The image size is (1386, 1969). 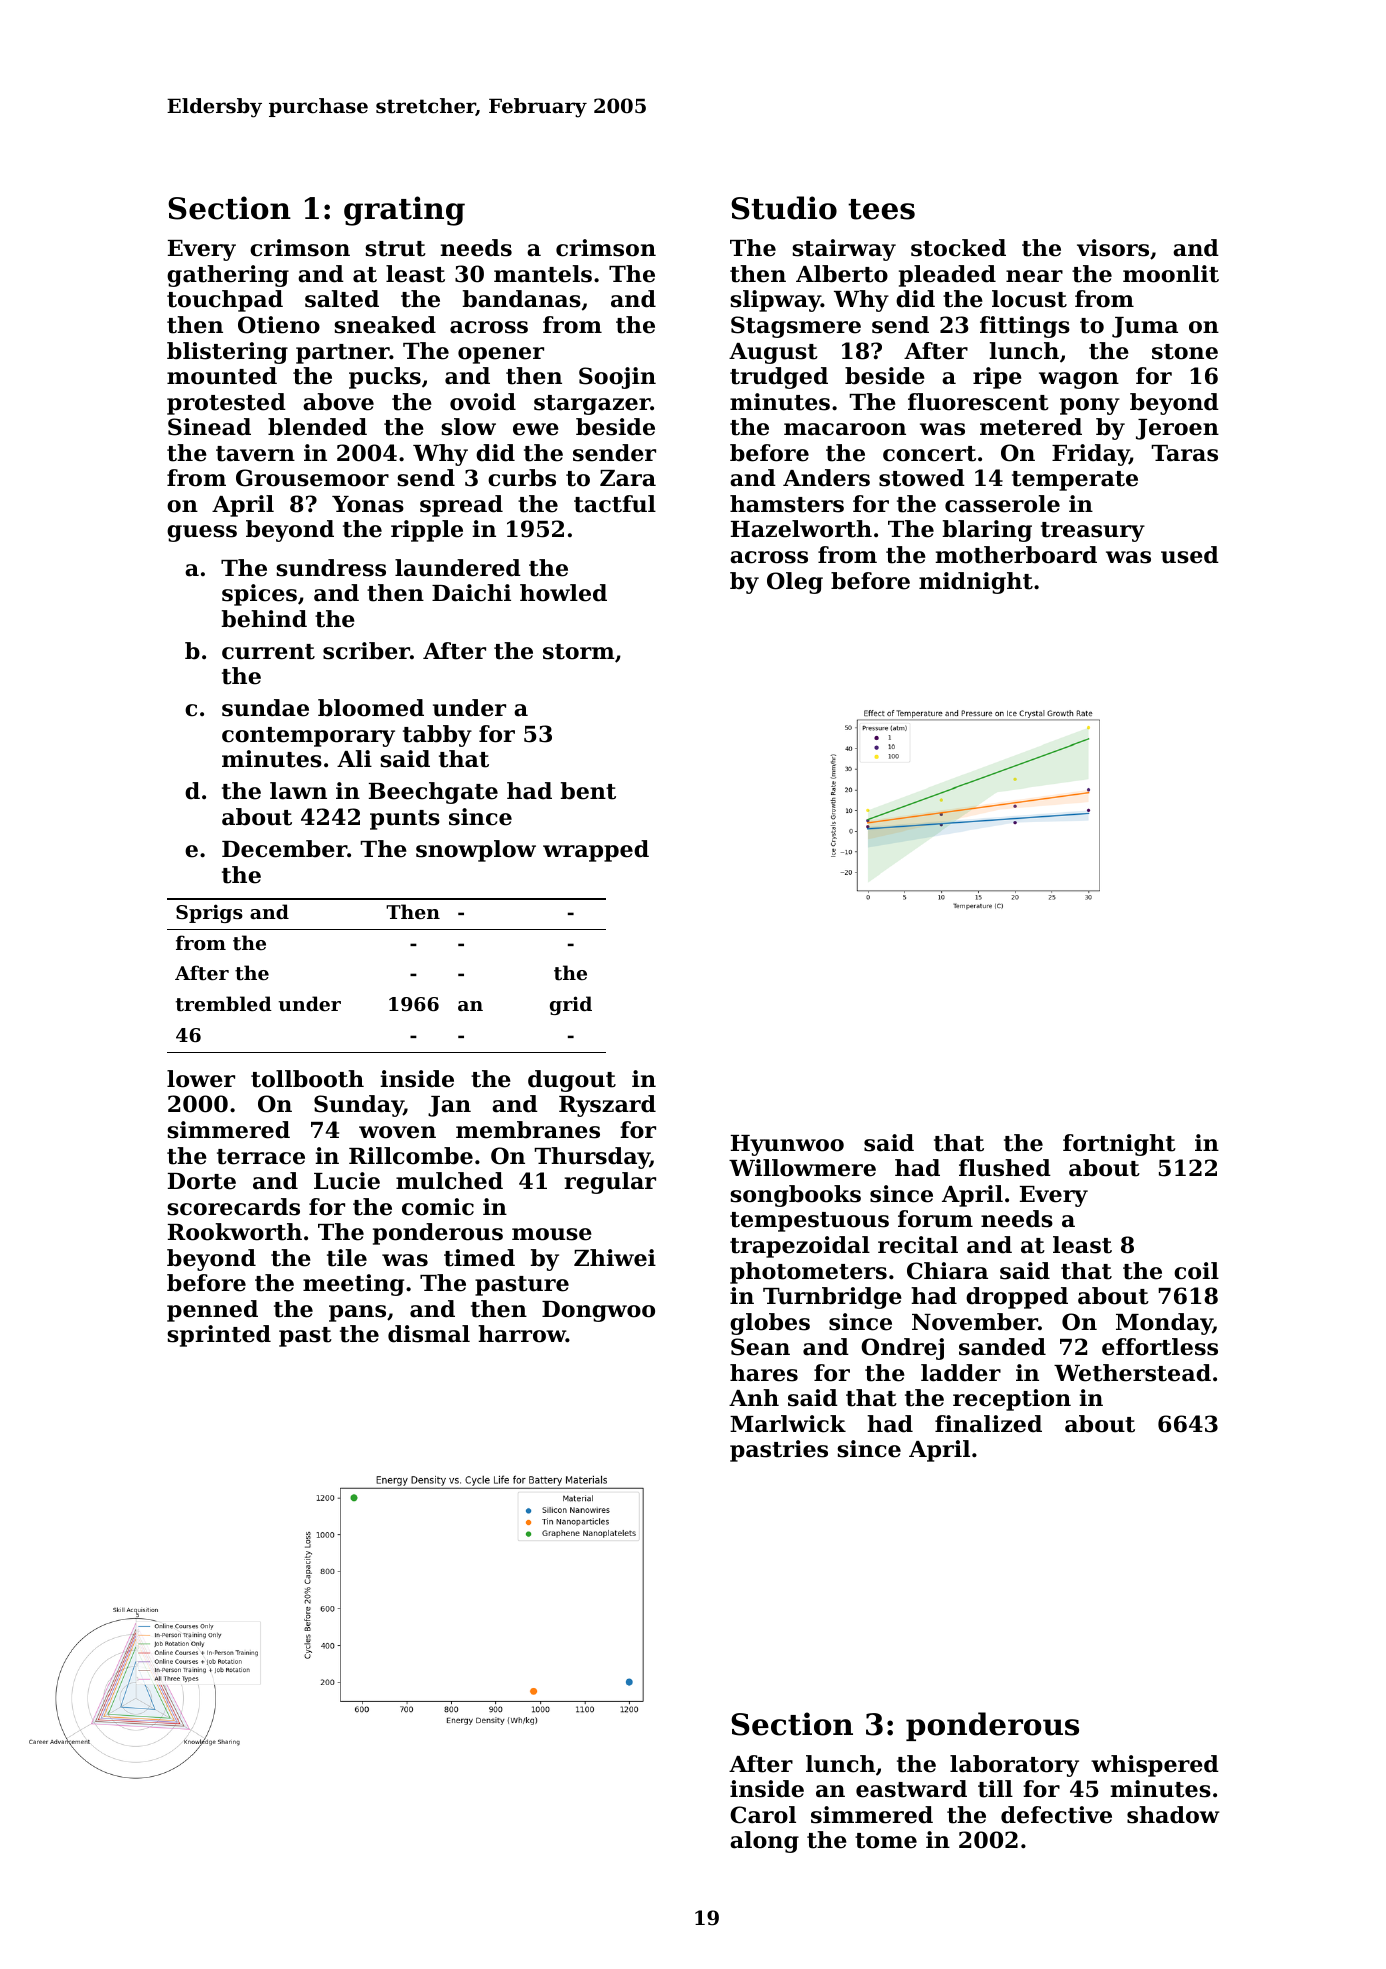 I want to click on gathering, so click(x=228, y=276).
